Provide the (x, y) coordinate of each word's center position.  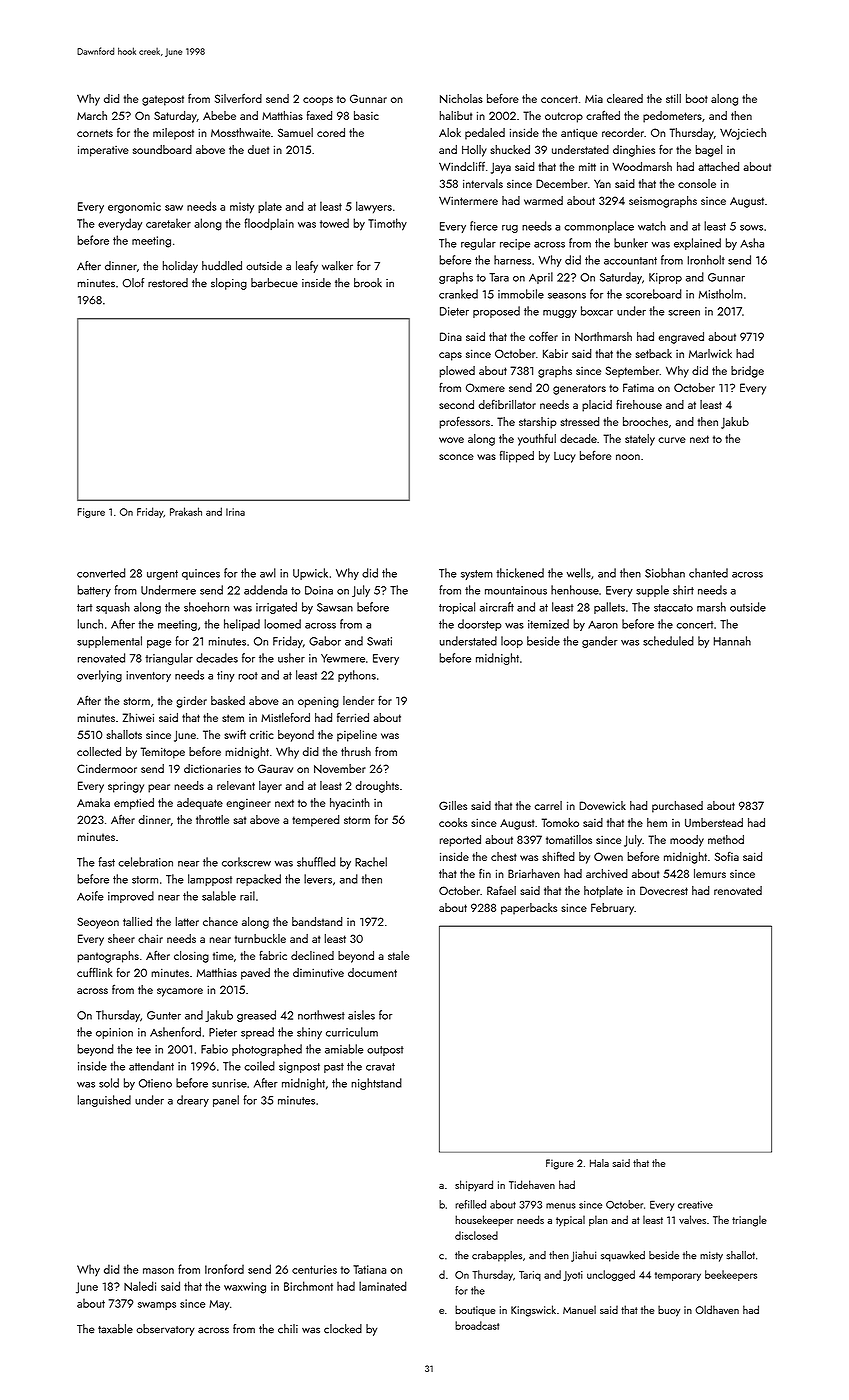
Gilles (453, 805)
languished (104, 1101)
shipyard (474, 1185)
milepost (173, 134)
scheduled (668, 641)
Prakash (186, 511)
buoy (669, 1311)
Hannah (732, 641)
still (673, 98)
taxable (115, 1329)
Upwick (310, 574)
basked (228, 700)
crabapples (497, 1256)
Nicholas (461, 98)
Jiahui (583, 1256)
